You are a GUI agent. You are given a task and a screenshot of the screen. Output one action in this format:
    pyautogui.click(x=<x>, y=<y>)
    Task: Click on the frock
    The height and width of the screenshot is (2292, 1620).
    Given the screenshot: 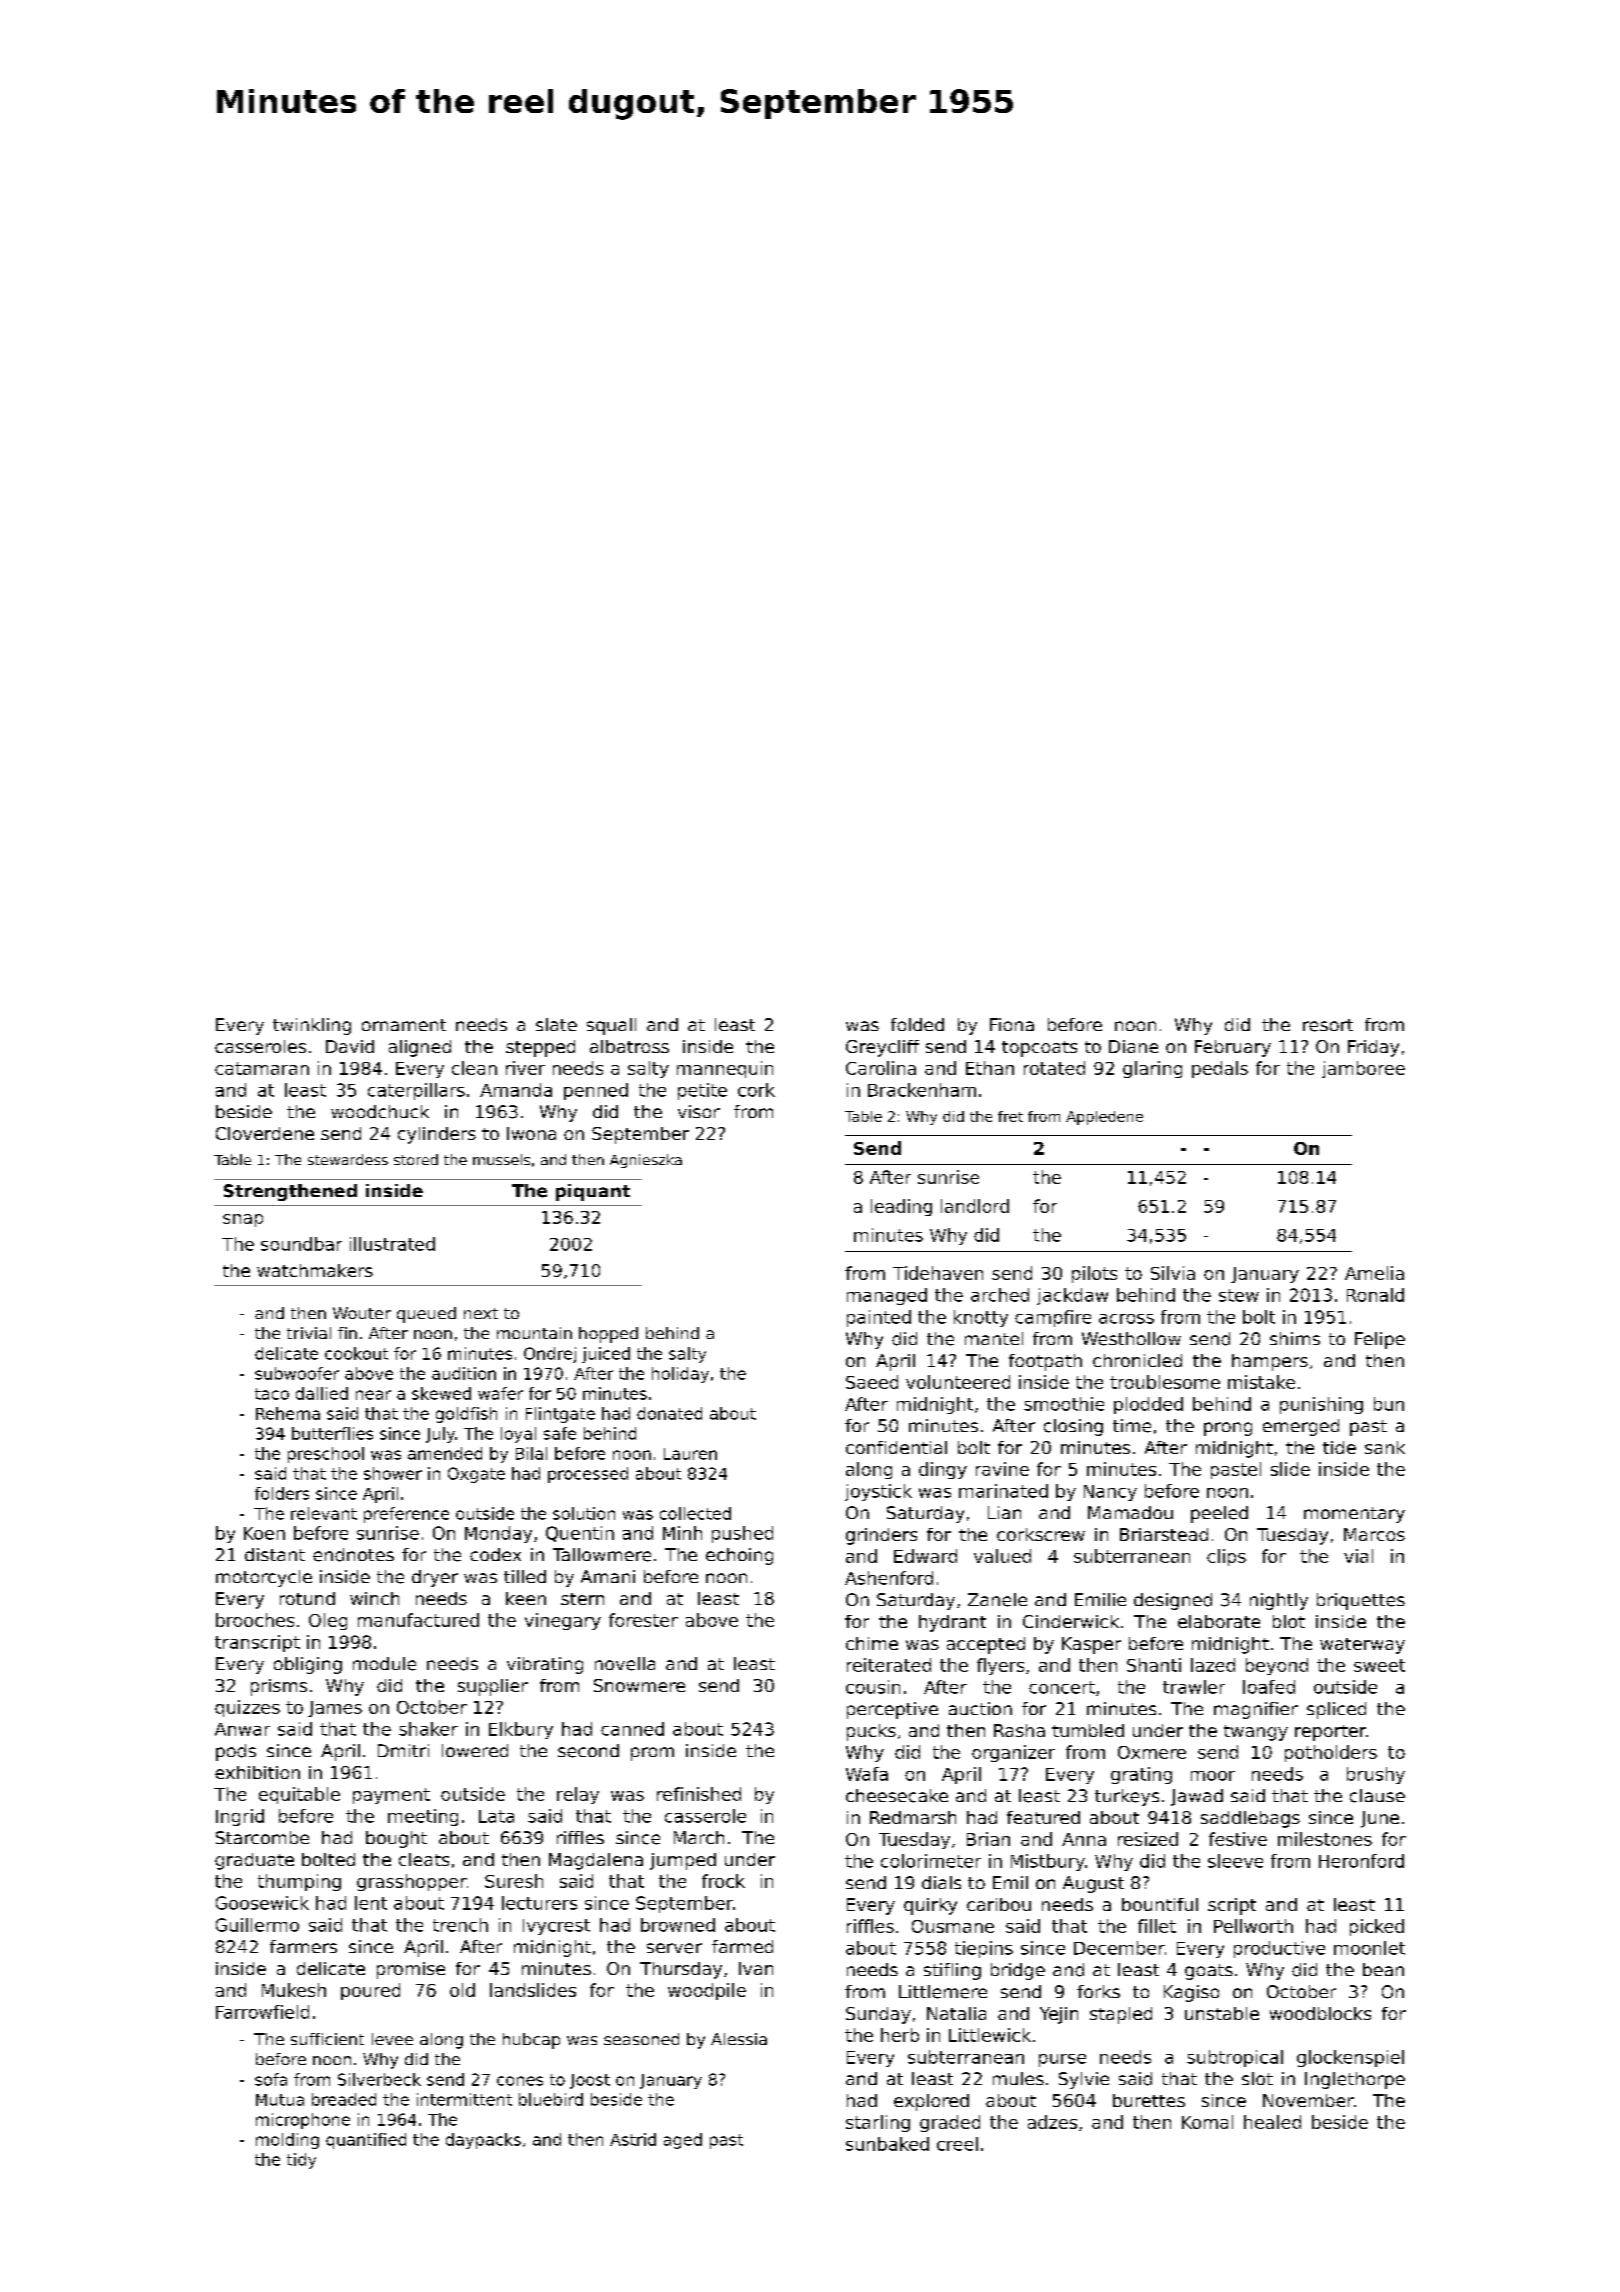 What is the action you would take?
    pyautogui.click(x=723, y=1881)
